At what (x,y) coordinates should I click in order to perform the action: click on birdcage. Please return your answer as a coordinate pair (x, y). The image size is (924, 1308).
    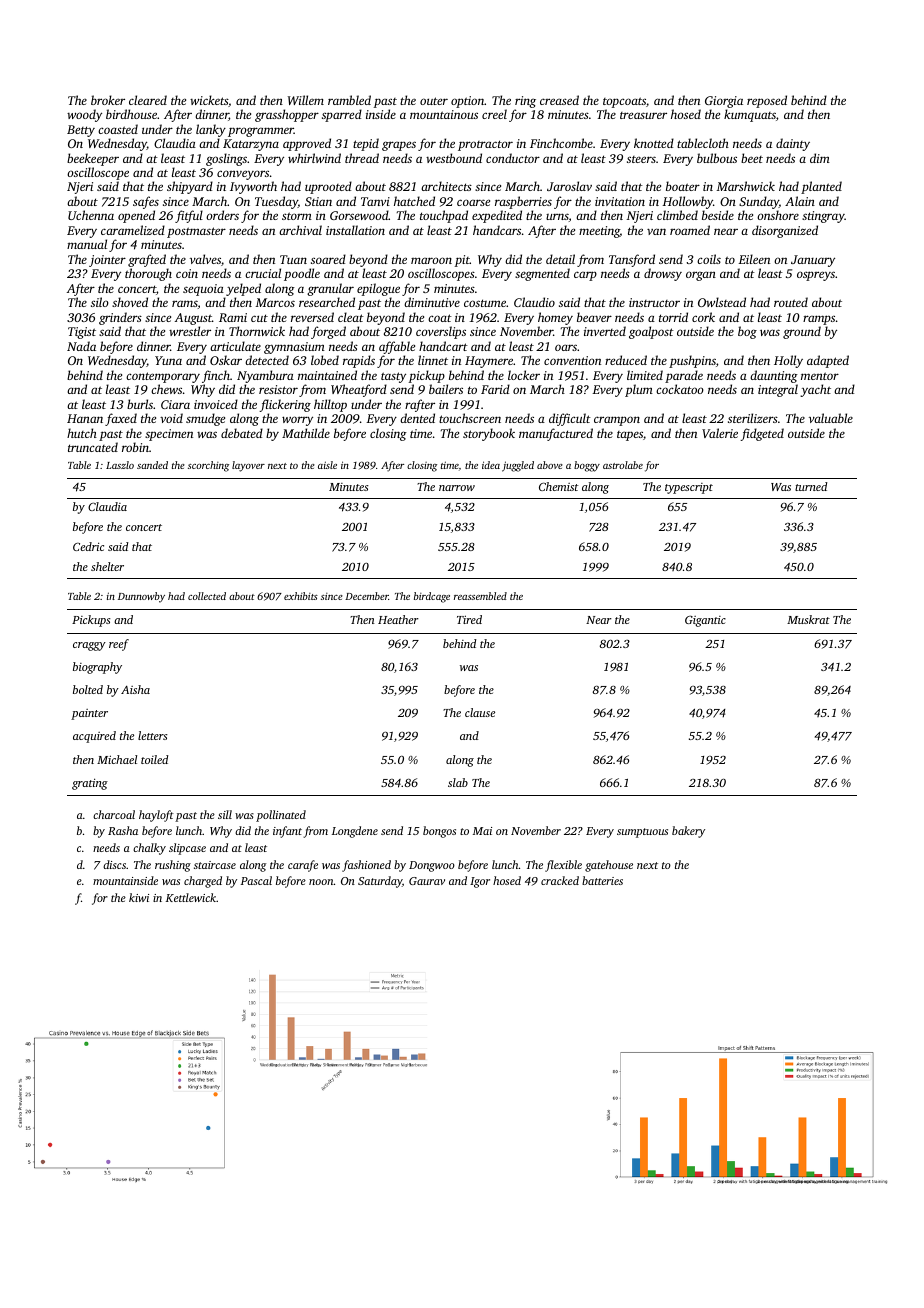
    Looking at the image, I should click on (432, 597).
